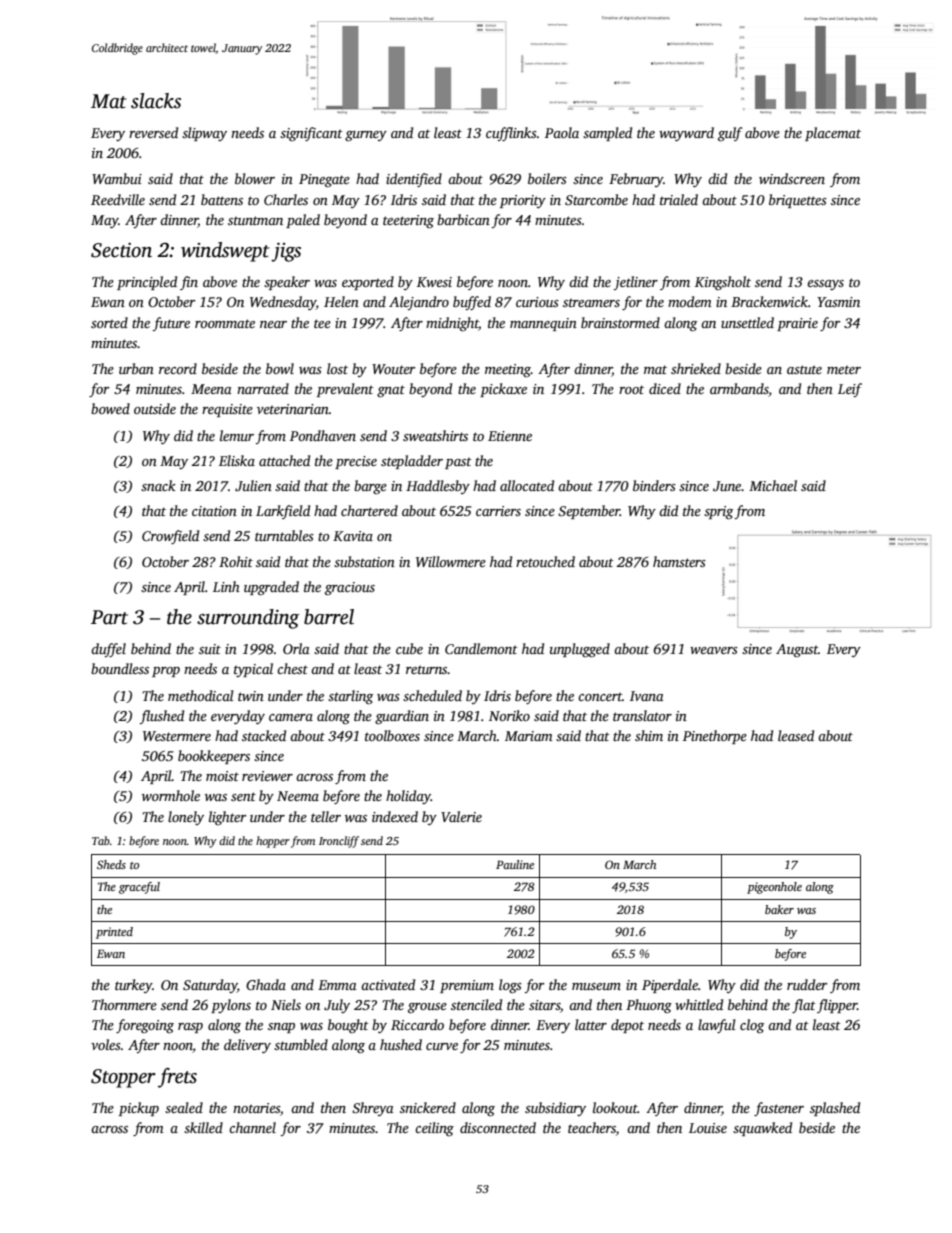 The image size is (952, 1233). I want to click on essays, so click(825, 285).
